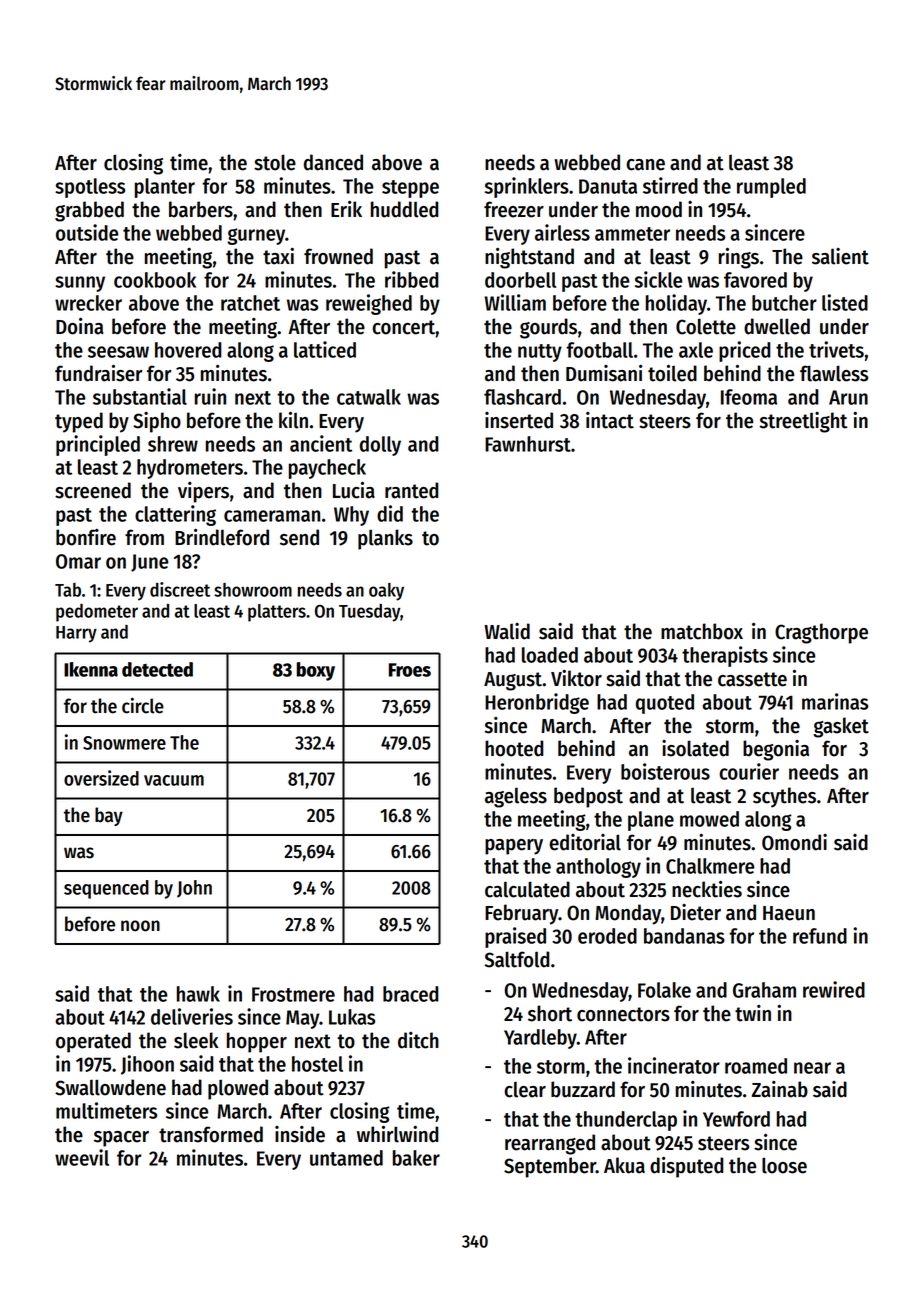 Image resolution: width=924 pixels, height=1311 pixels. I want to click on Ikenna, so click(91, 669).
